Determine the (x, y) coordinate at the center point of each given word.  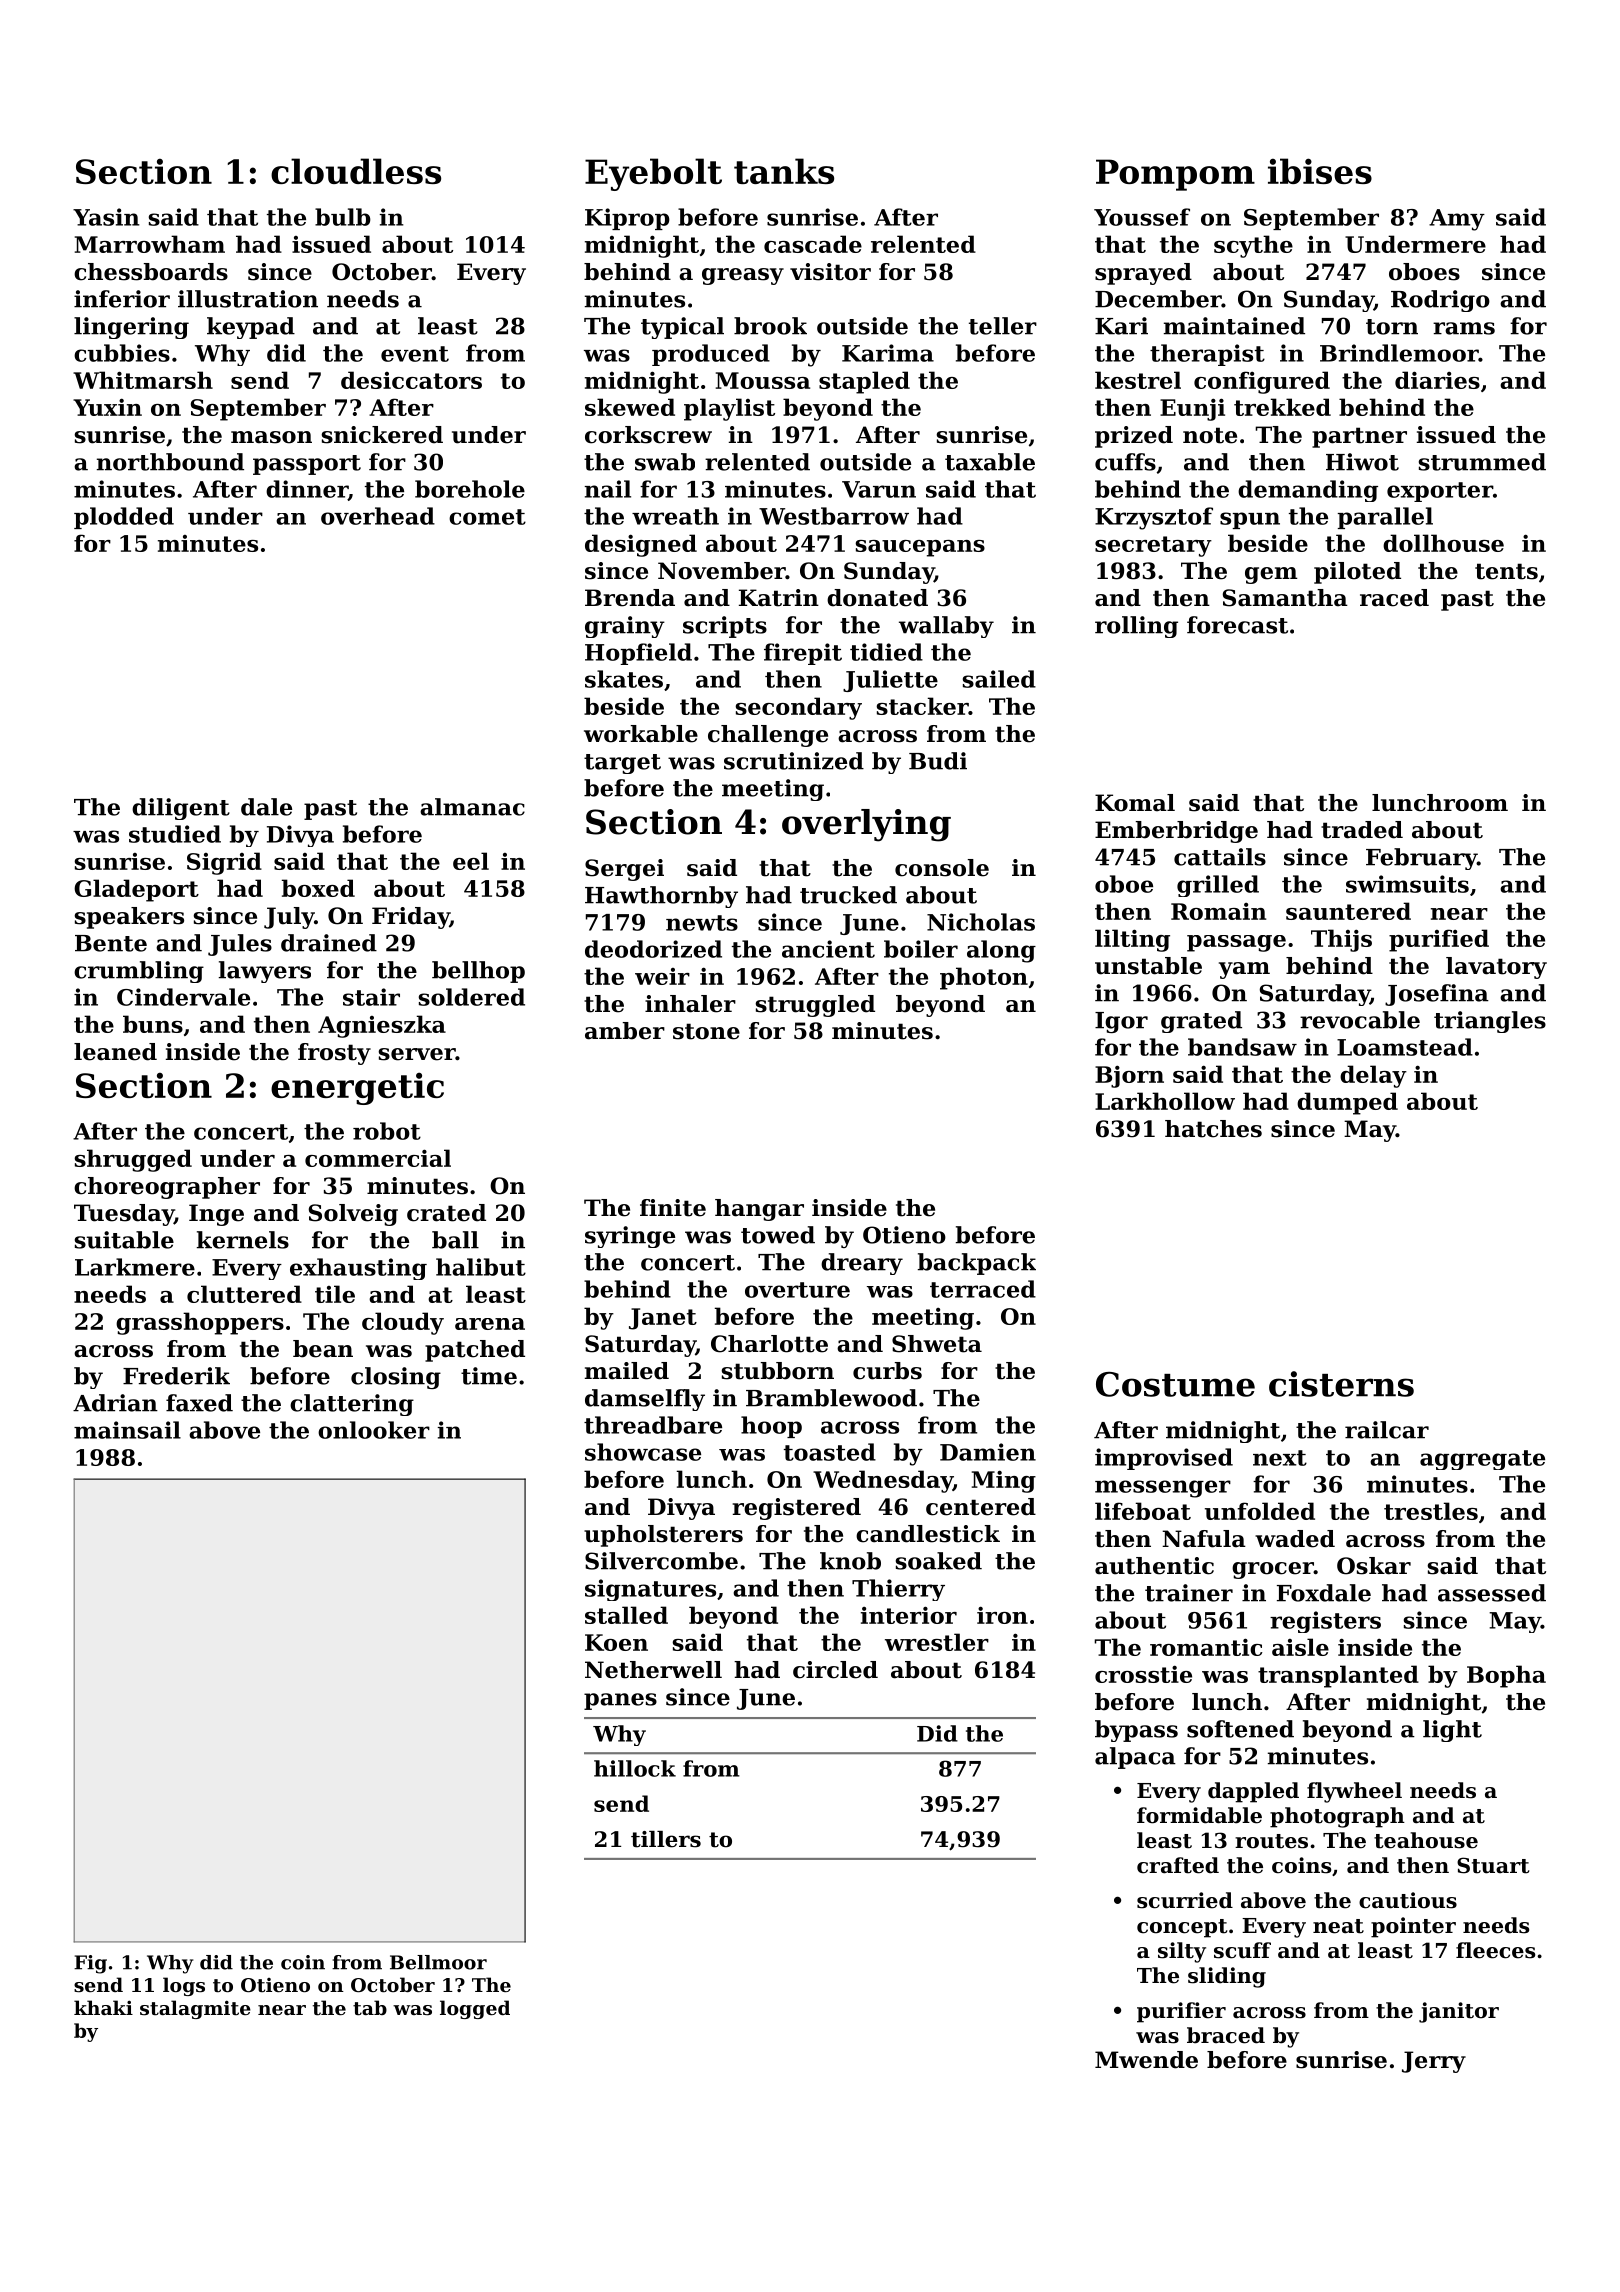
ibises (1320, 171)
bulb (343, 217)
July (289, 918)
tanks (784, 171)
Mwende (1146, 2060)
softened (1240, 1729)
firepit (803, 654)
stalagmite (195, 2009)
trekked (1282, 407)
